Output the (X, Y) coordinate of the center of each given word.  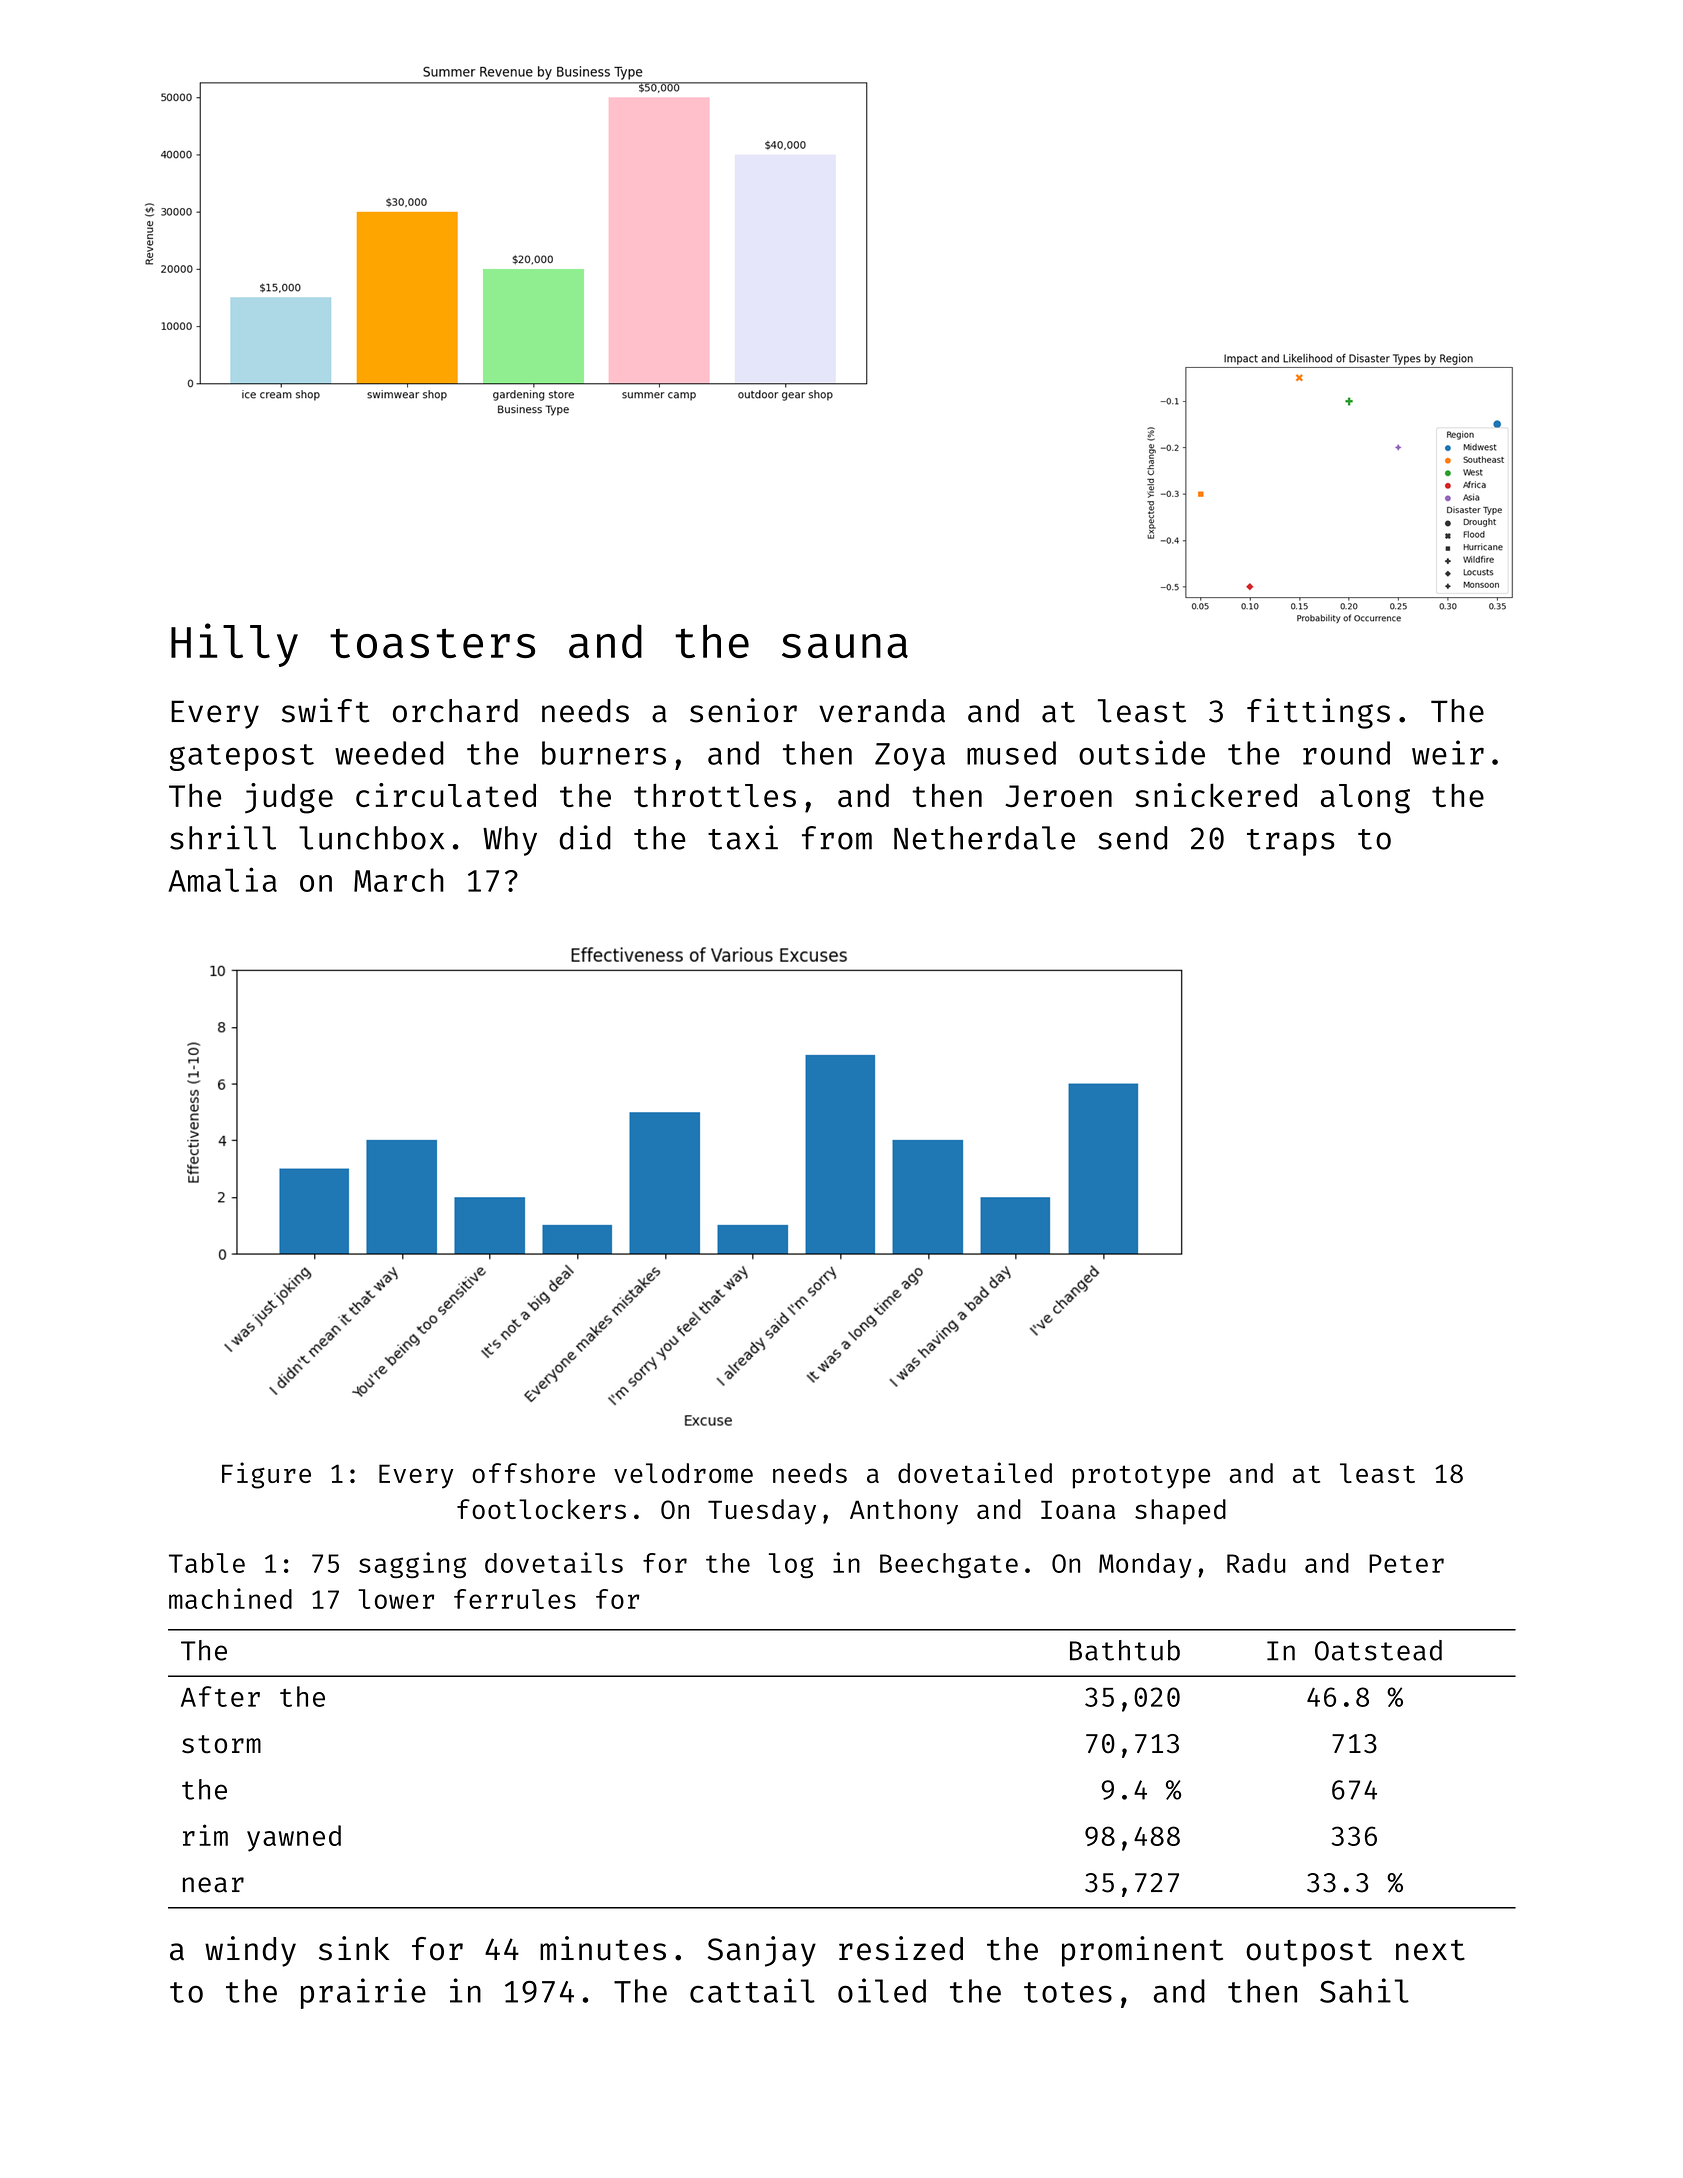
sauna (845, 646)
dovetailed (975, 1472)
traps (1291, 842)
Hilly (234, 645)
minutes (603, 1948)
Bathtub (1125, 1650)
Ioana (1078, 1509)
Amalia (222, 879)
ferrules (515, 1599)
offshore (533, 1473)
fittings (1318, 713)
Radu (1256, 1563)
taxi (743, 837)
